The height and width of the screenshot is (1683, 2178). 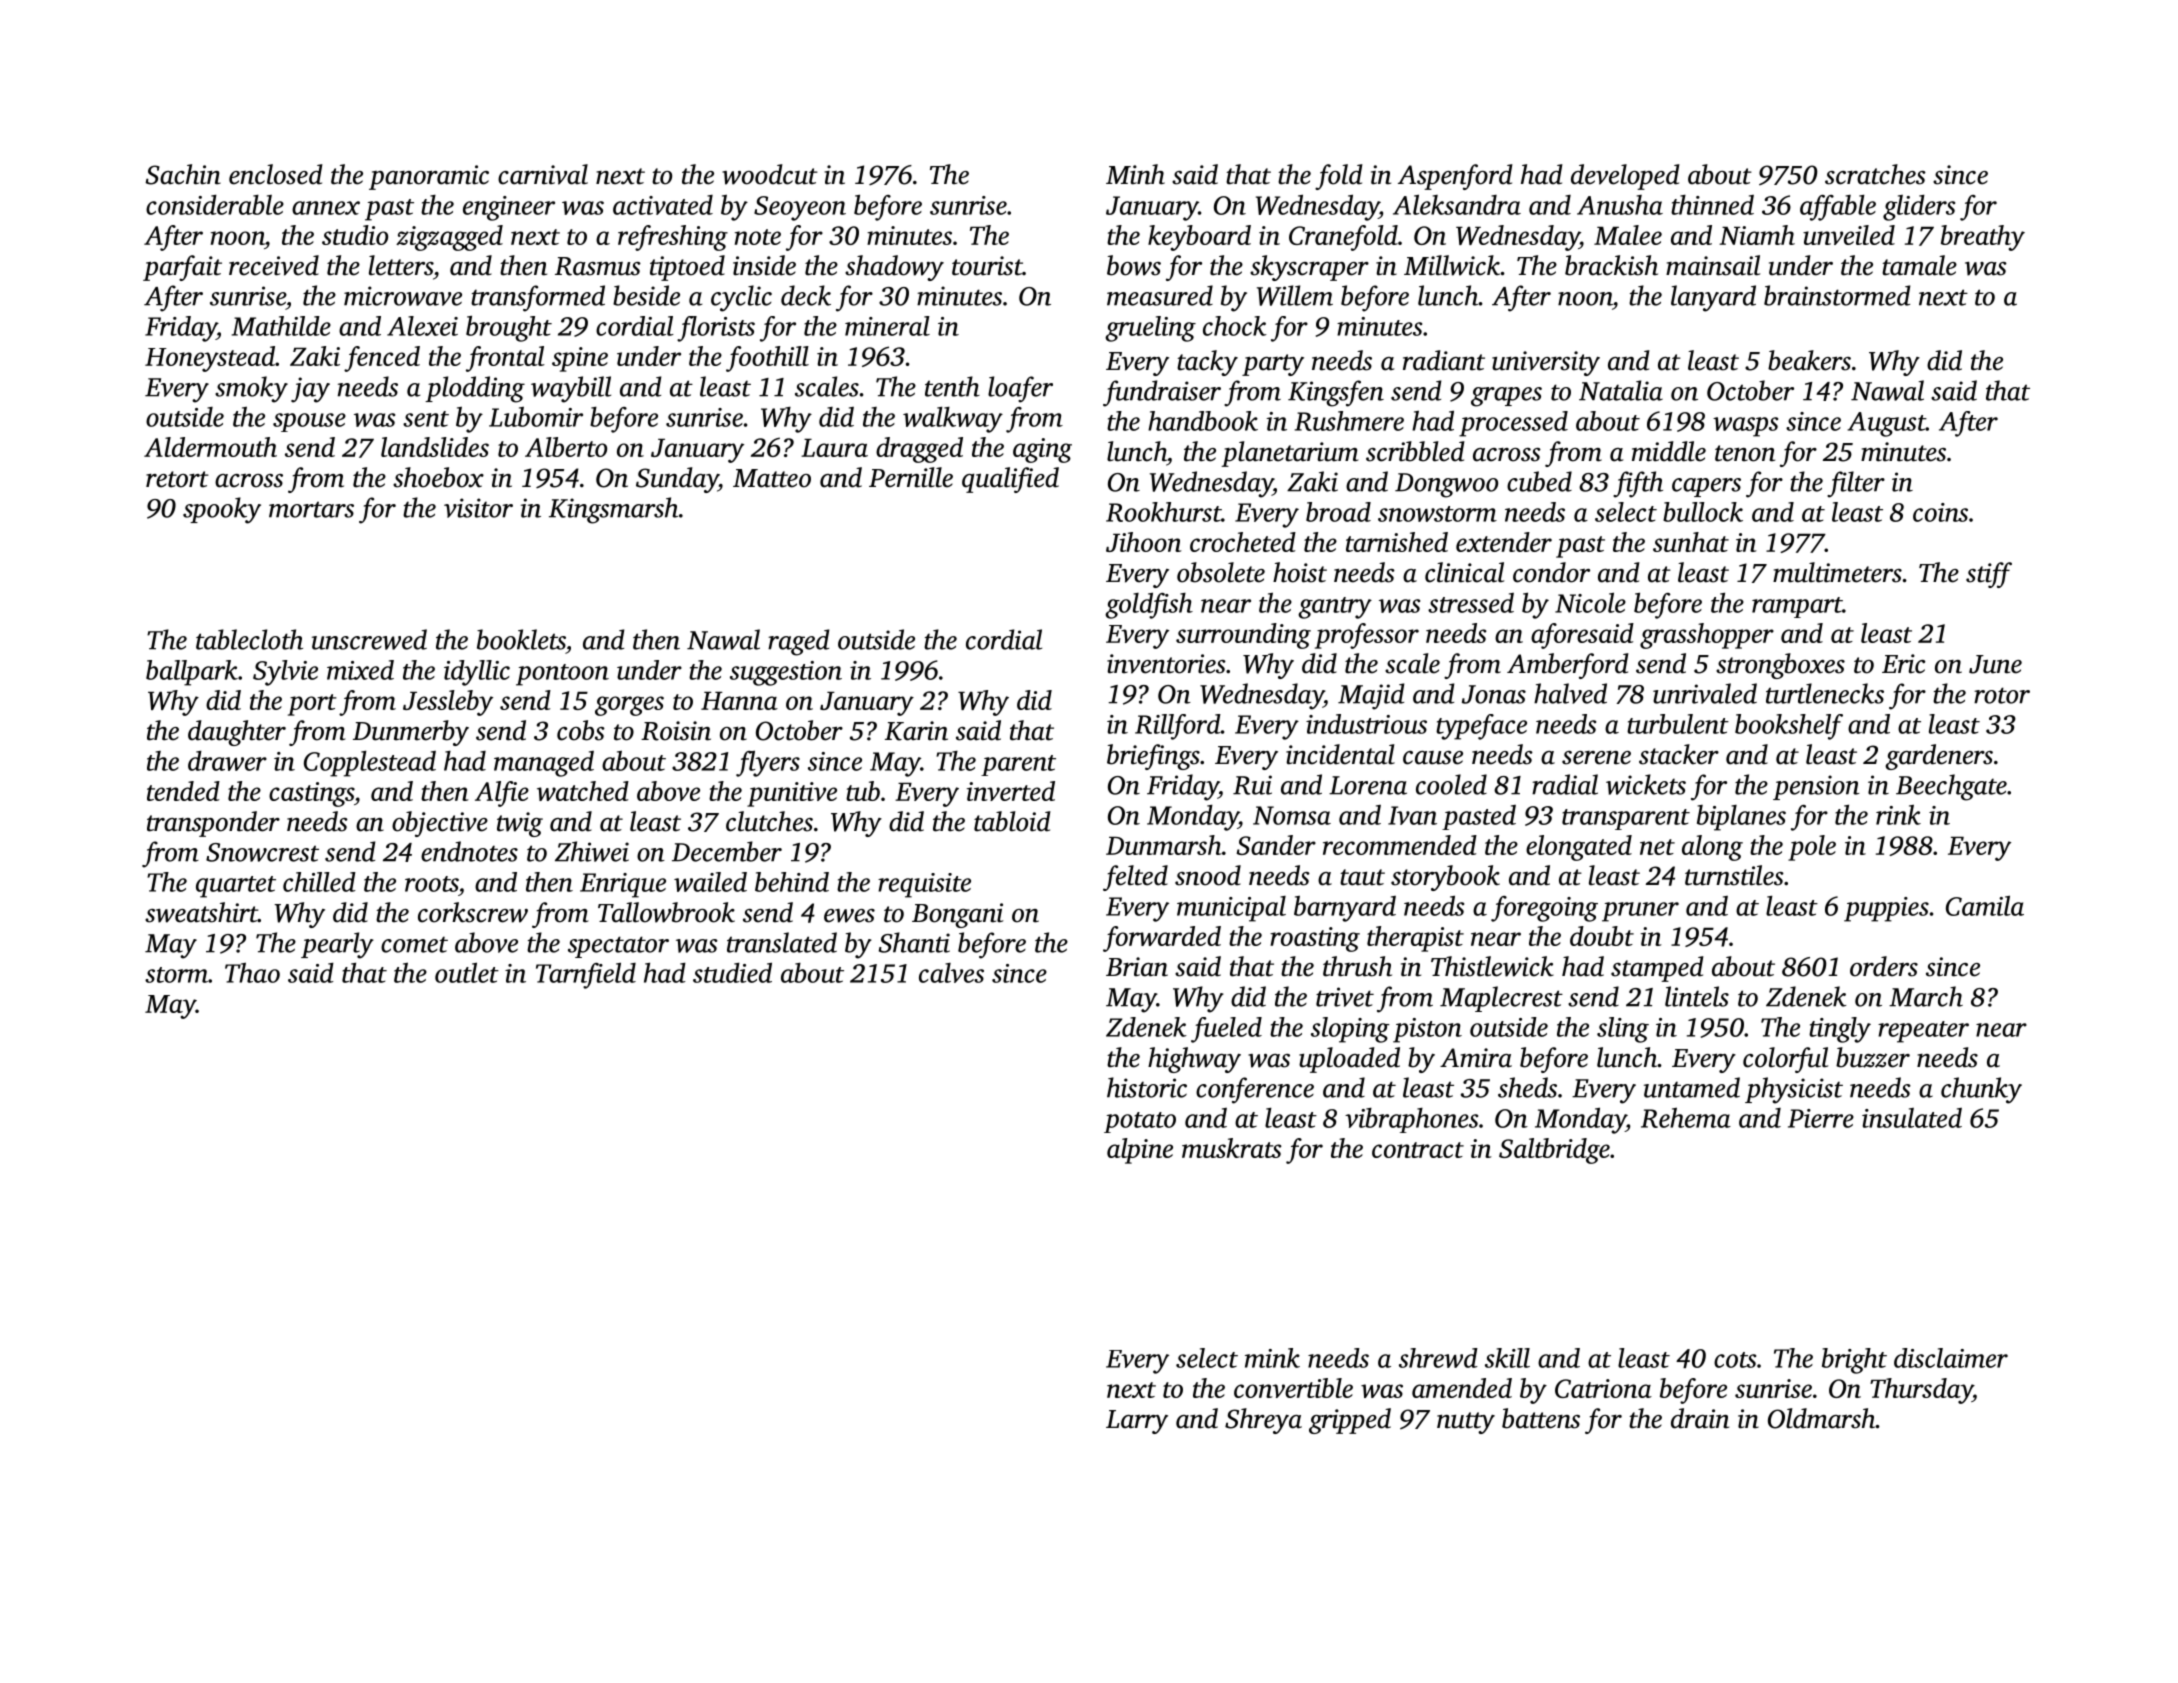 What do you see at coordinates (951, 973) in the screenshot?
I see `calves` at bounding box center [951, 973].
